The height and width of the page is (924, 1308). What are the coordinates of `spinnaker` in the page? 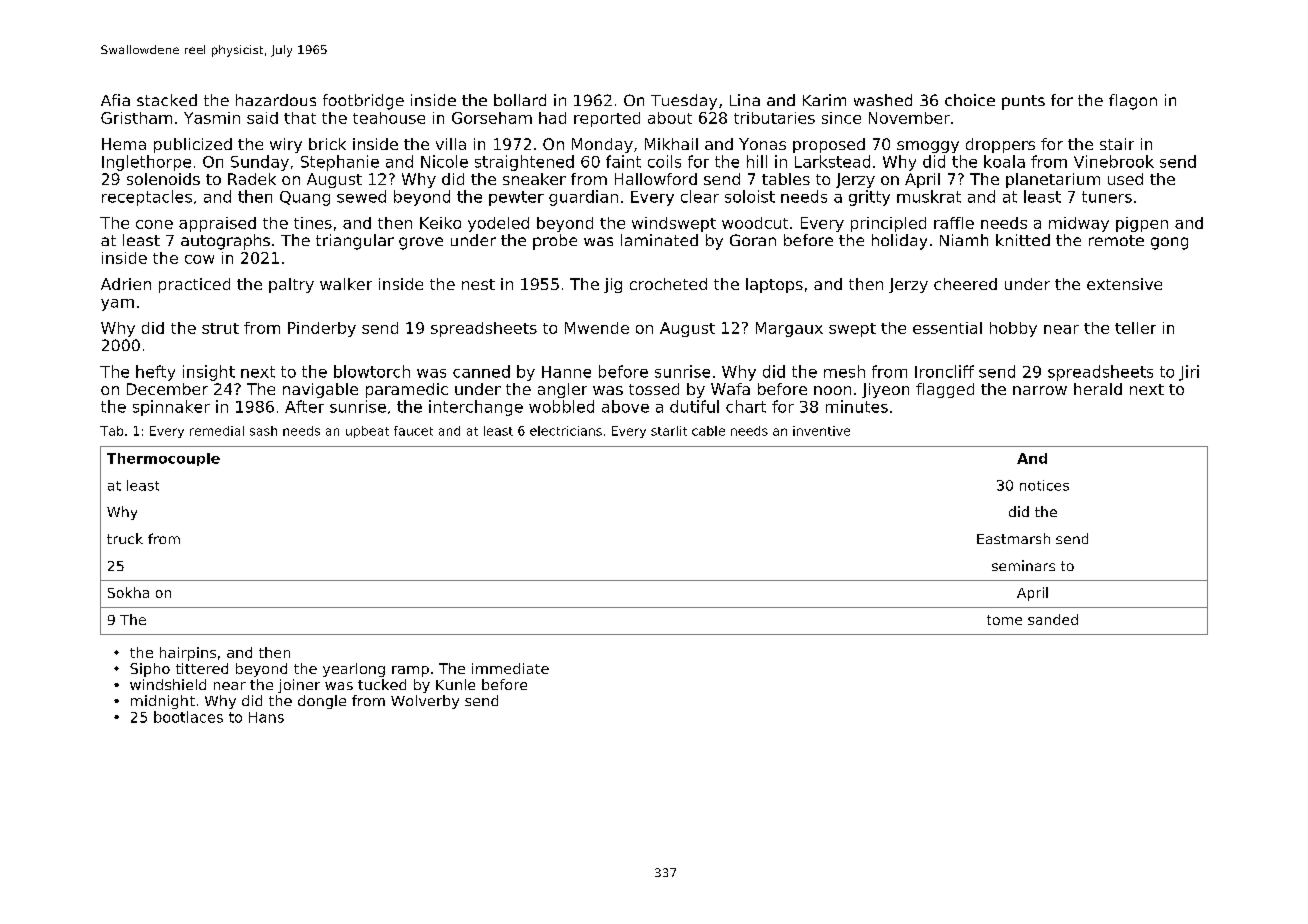 It's located at (171, 408).
